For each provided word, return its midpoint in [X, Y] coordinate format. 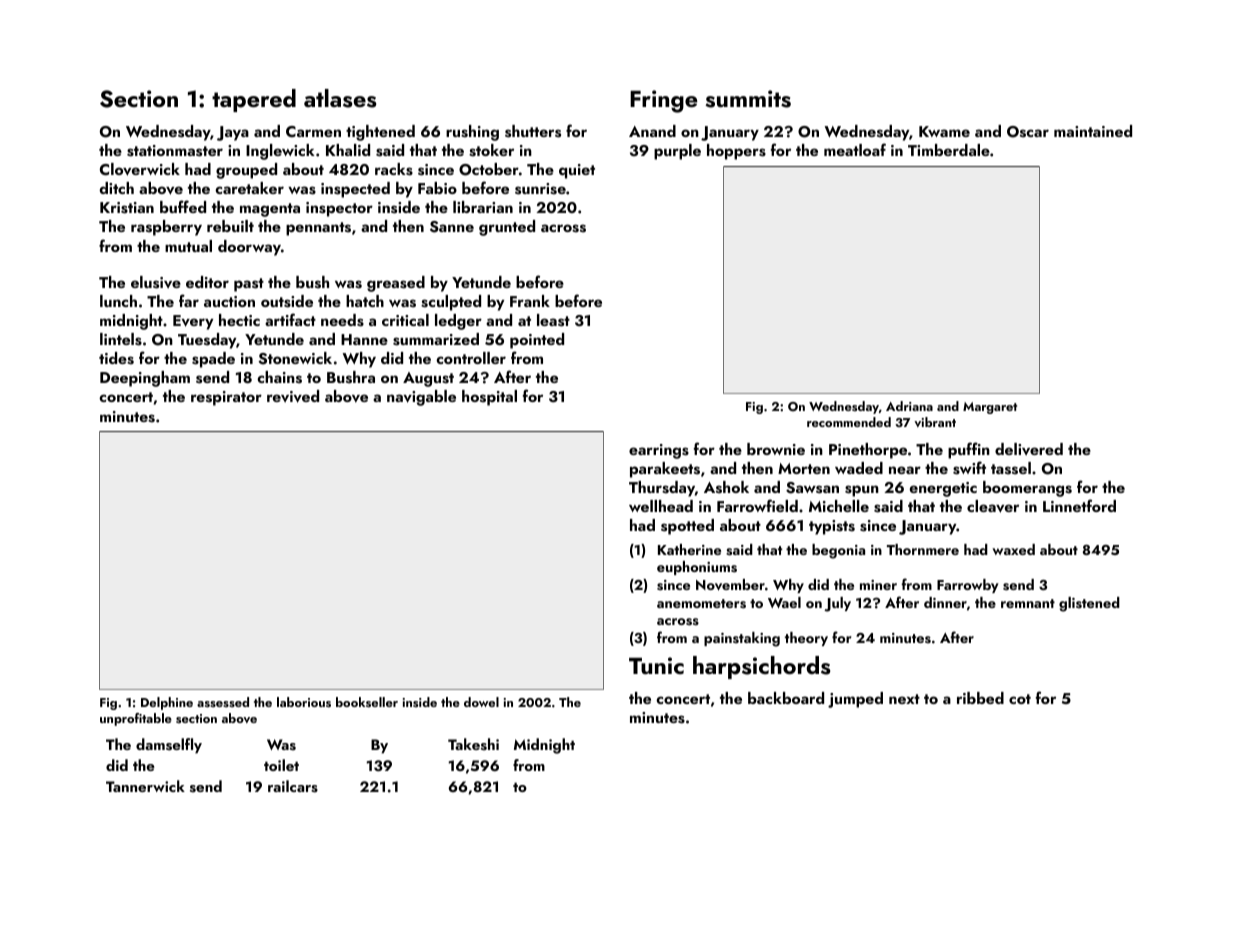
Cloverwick [140, 169]
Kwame [944, 131]
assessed [223, 702]
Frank [530, 301]
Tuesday [207, 341]
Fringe [663, 101]
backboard [786, 698]
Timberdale [949, 150]
